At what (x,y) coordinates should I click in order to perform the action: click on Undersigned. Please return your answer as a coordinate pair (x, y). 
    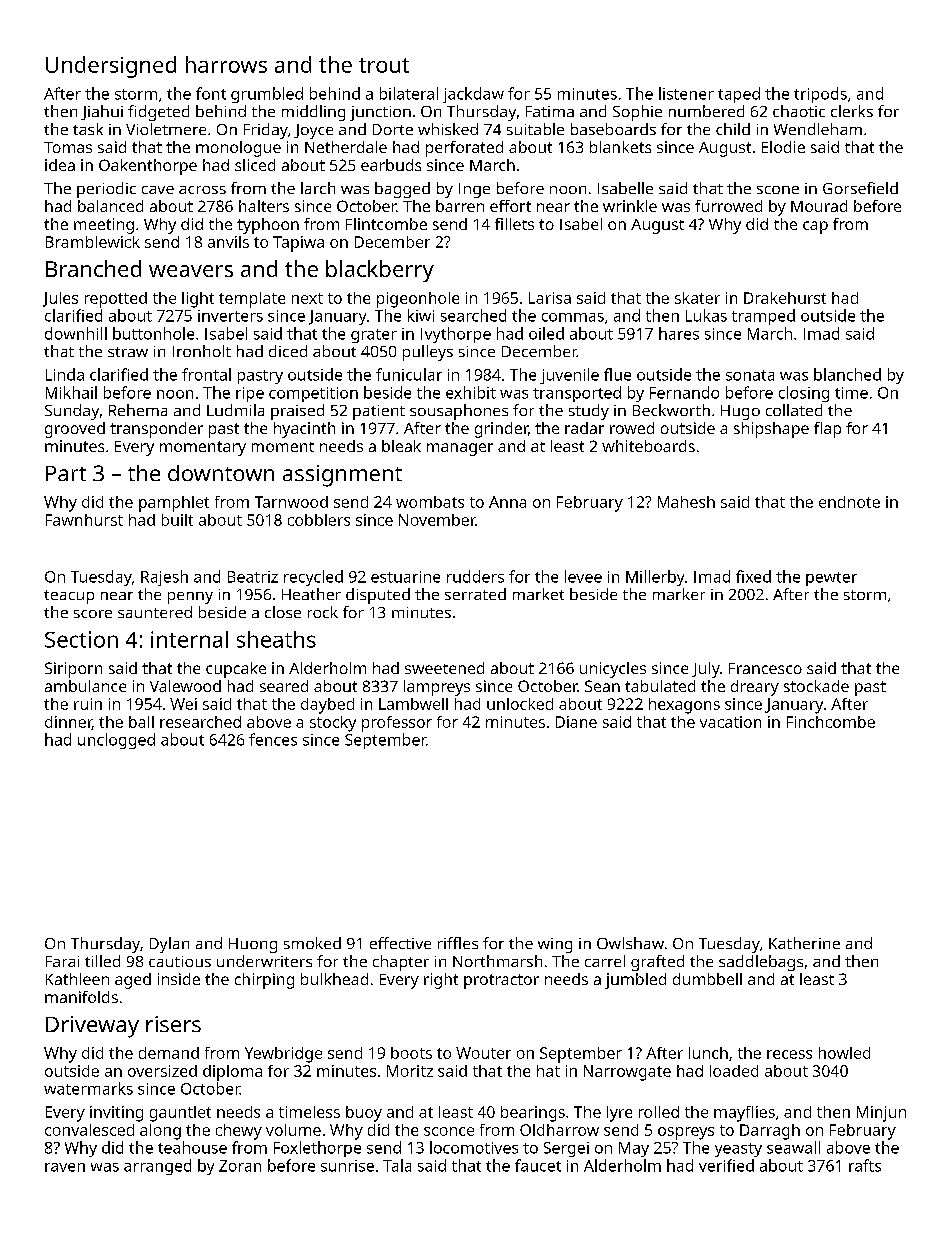
    Looking at the image, I should click on (111, 67).
